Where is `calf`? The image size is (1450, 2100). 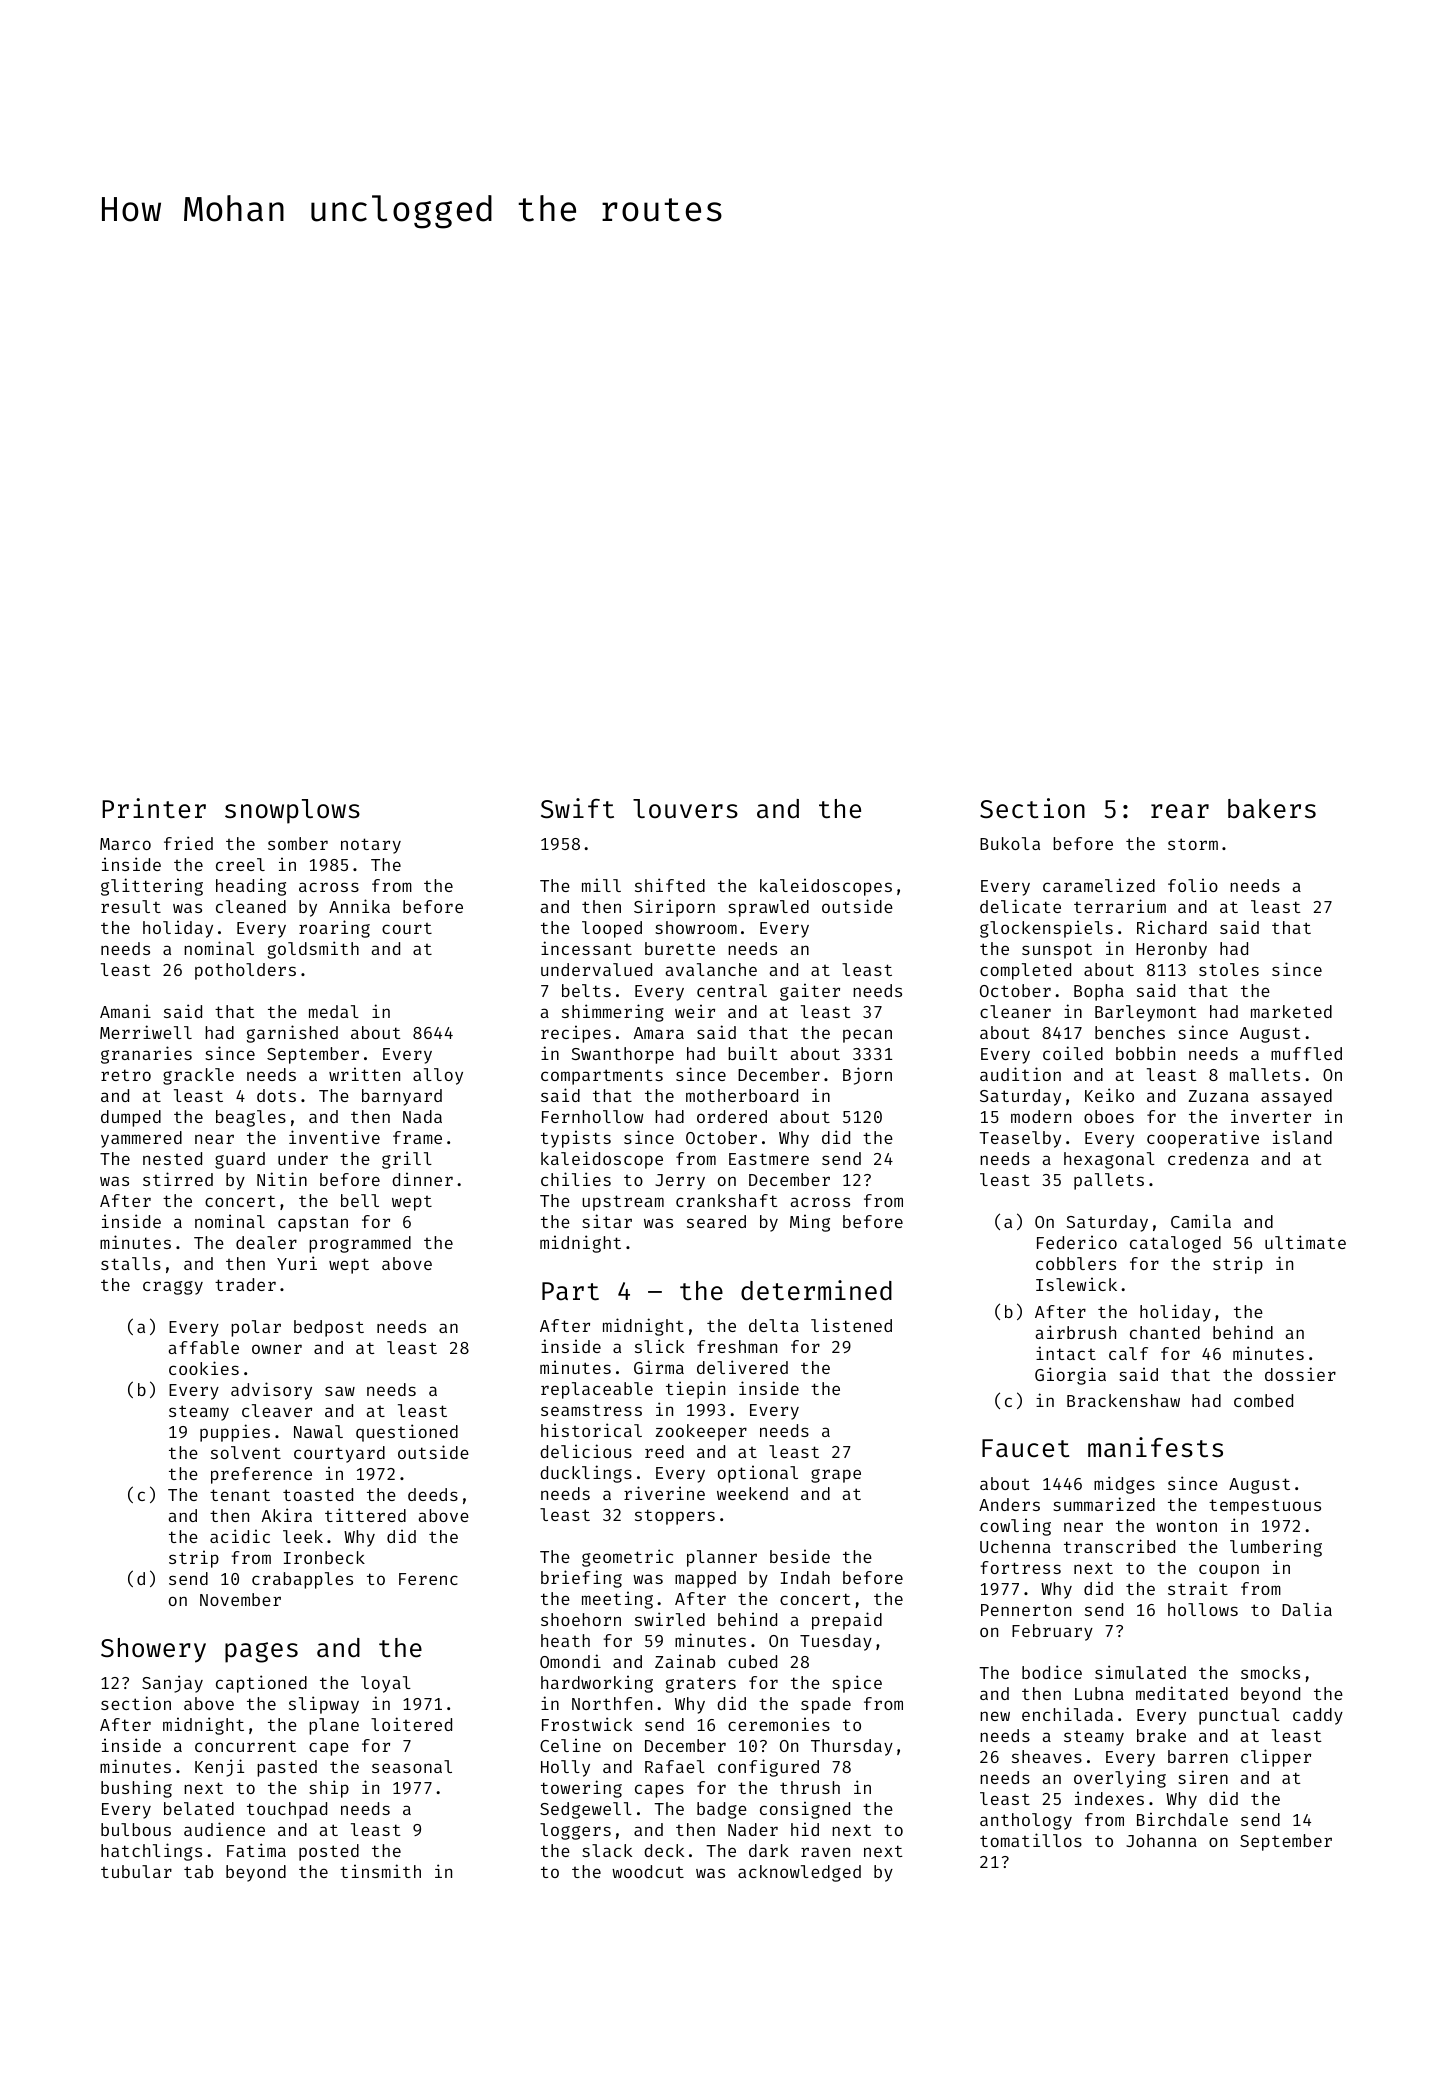 calf is located at coordinates (1128, 1353).
